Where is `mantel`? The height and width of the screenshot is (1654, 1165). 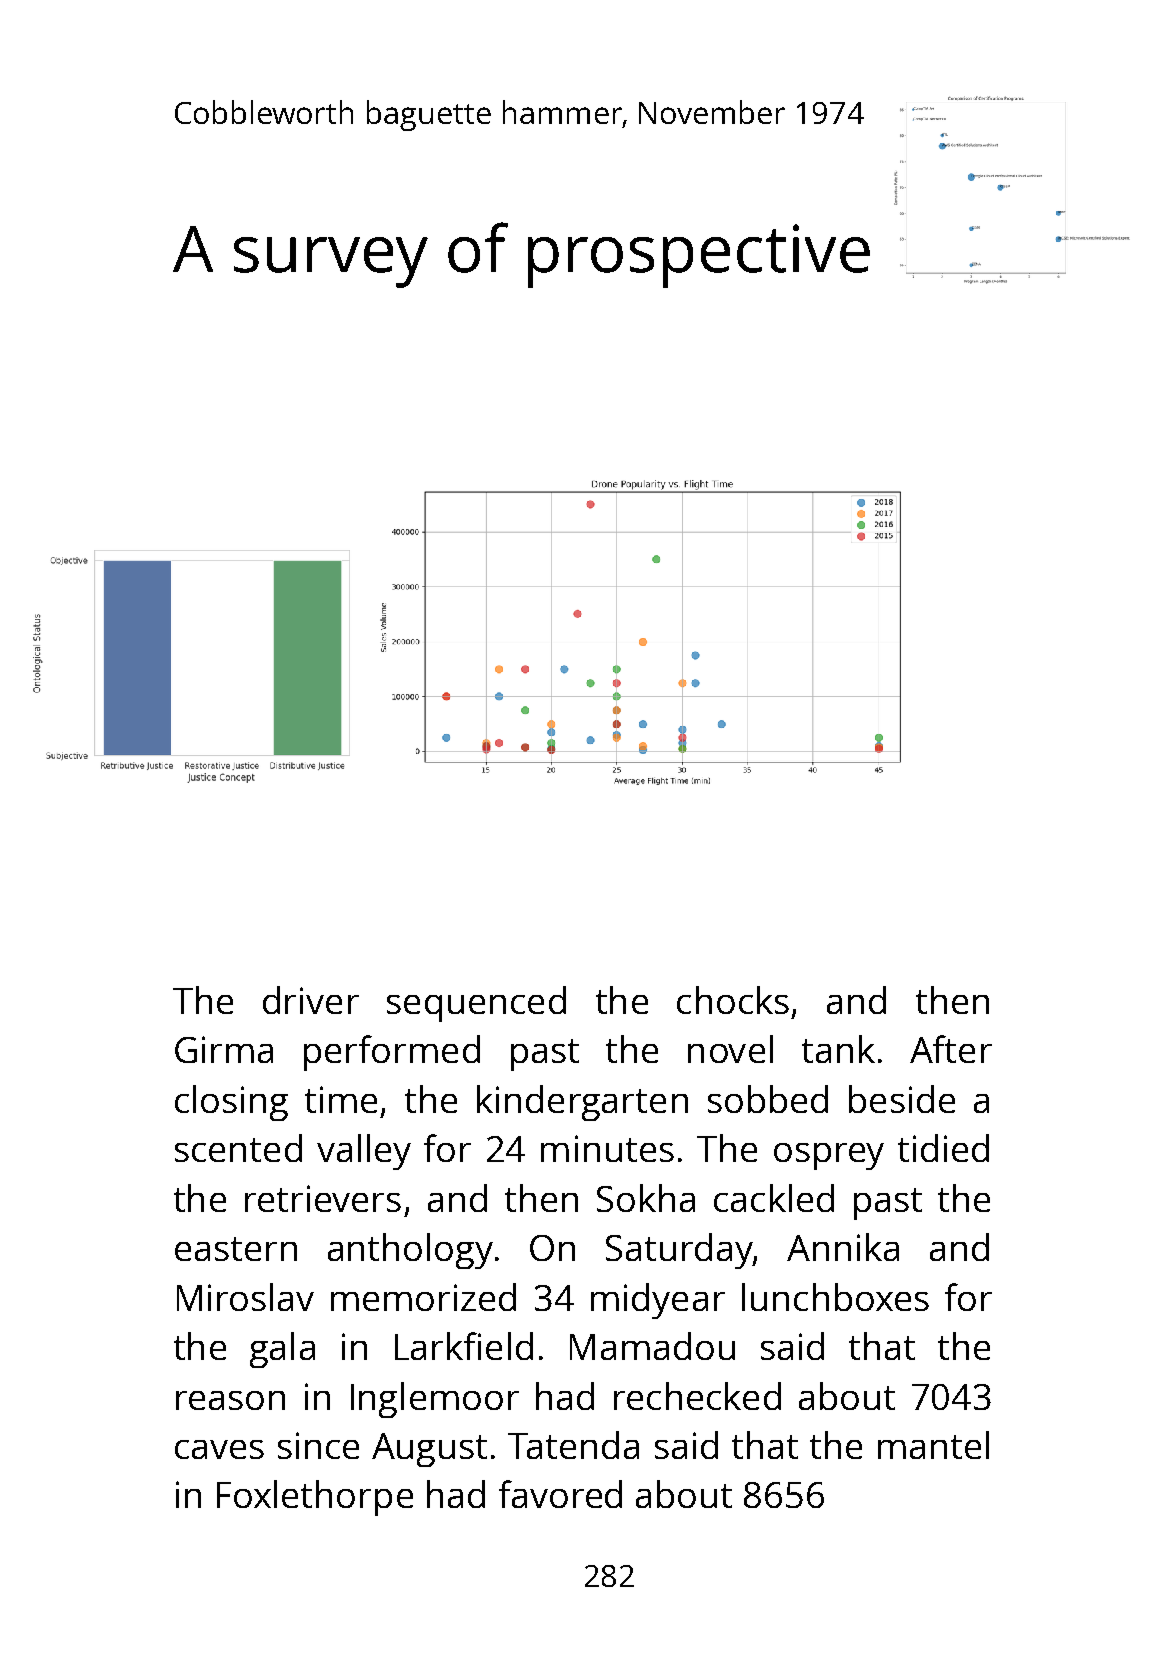
mantel is located at coordinates (933, 1445).
